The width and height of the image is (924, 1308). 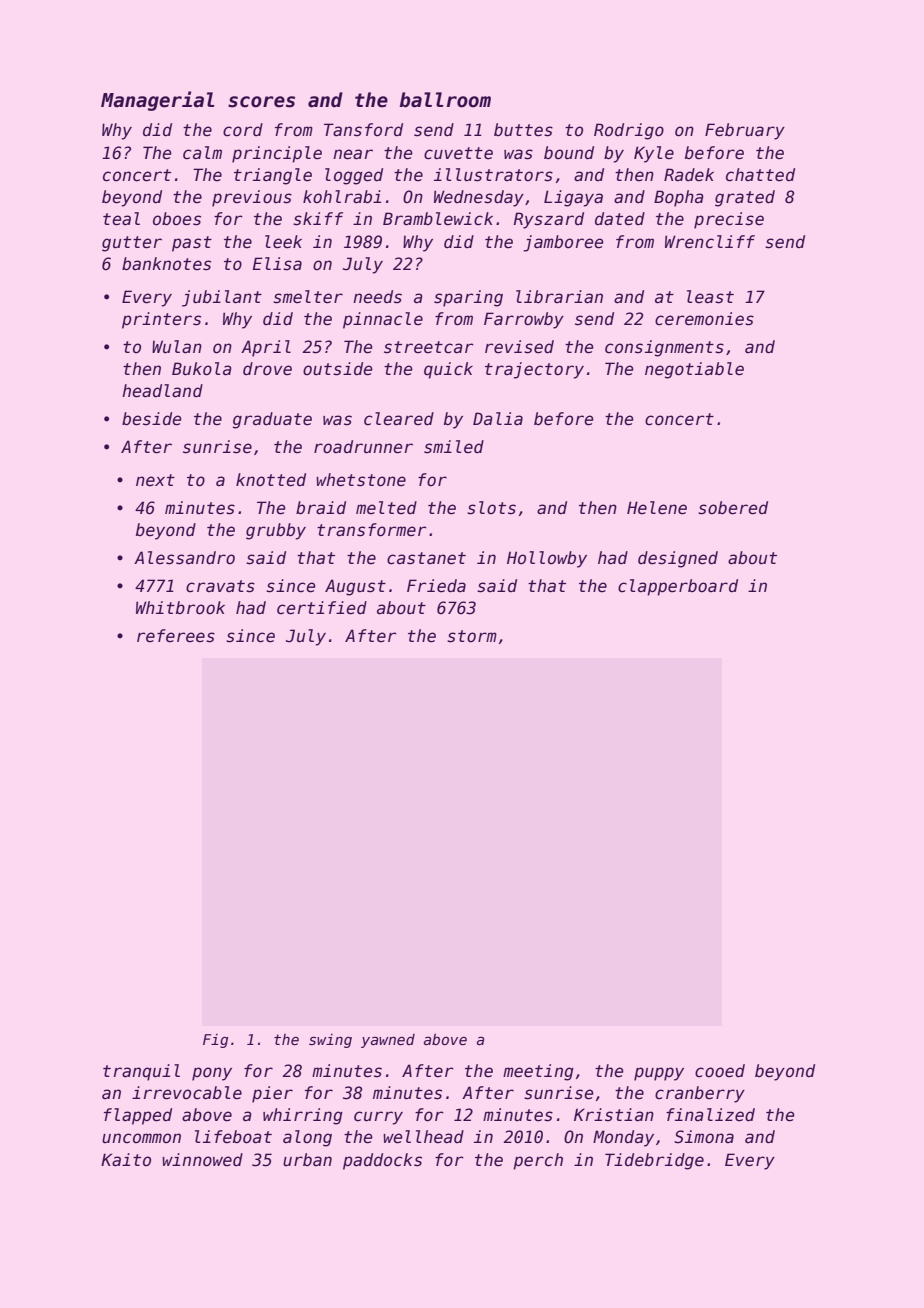 What do you see at coordinates (573, 198) in the image?
I see `Ligaya` at bounding box center [573, 198].
